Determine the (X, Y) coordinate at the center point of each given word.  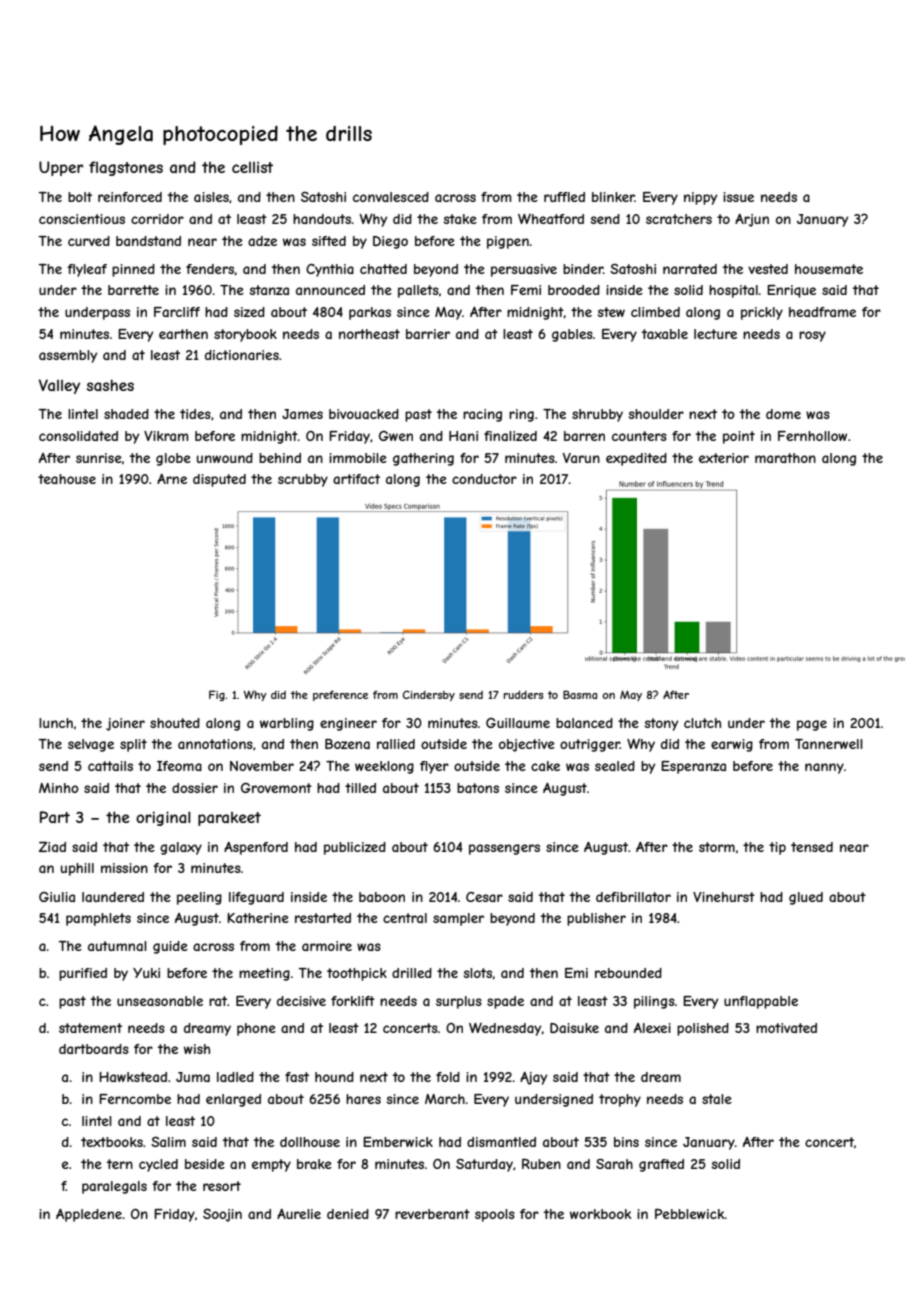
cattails (110, 766)
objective (527, 745)
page (812, 725)
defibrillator (633, 897)
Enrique (791, 291)
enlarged (233, 1100)
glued (806, 898)
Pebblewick (690, 1214)
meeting (264, 974)
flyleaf (87, 270)
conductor (484, 479)
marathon (785, 458)
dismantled (501, 1142)
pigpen (508, 242)
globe (173, 459)
